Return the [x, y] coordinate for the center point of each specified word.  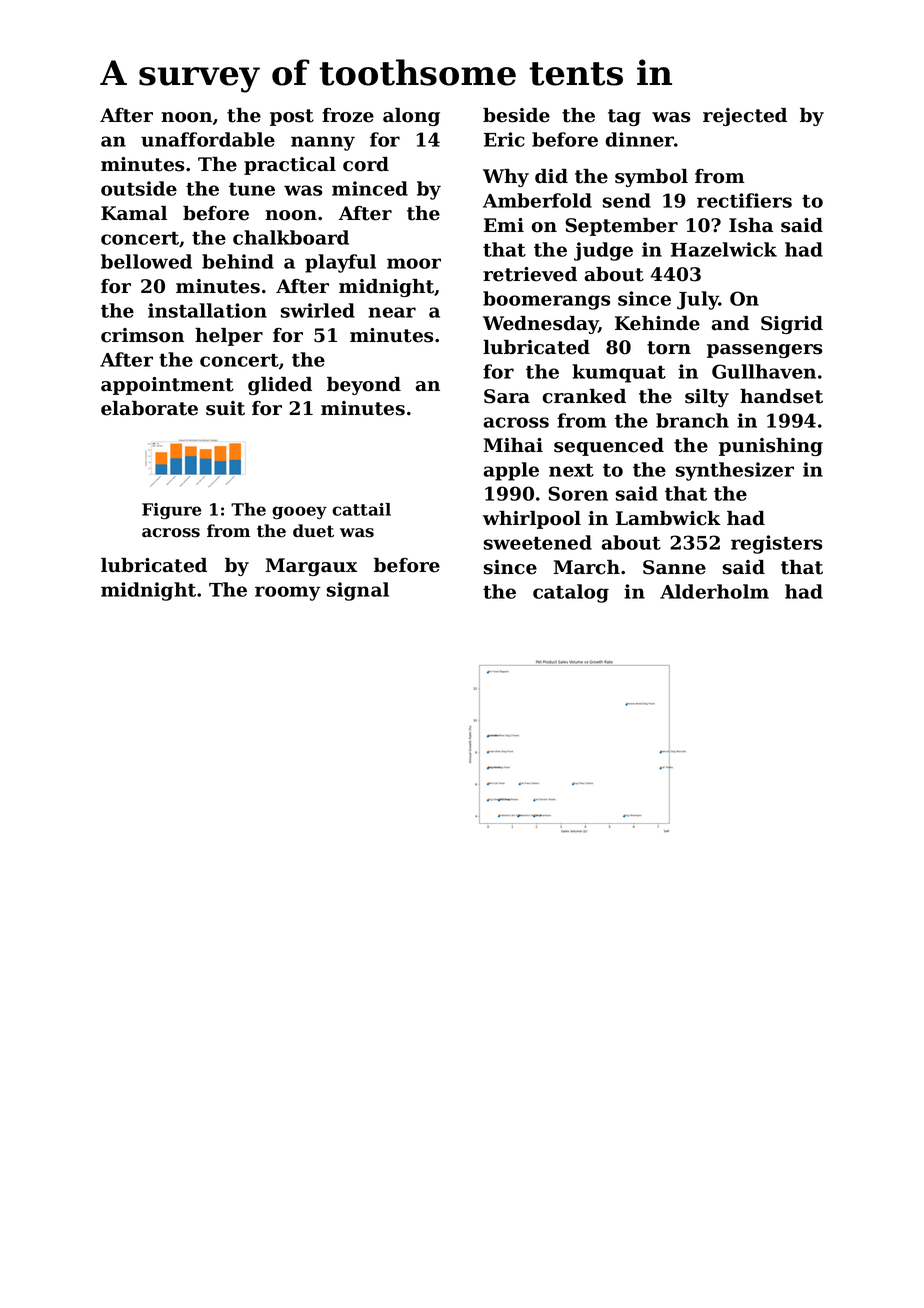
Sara [507, 396]
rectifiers [744, 200]
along [411, 117]
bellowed [146, 261]
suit [225, 408]
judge [603, 251]
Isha [751, 225]
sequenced [609, 447]
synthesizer [735, 471]
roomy [288, 593]
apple [511, 471]
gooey [299, 513]
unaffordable [208, 139]
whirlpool [532, 520]
